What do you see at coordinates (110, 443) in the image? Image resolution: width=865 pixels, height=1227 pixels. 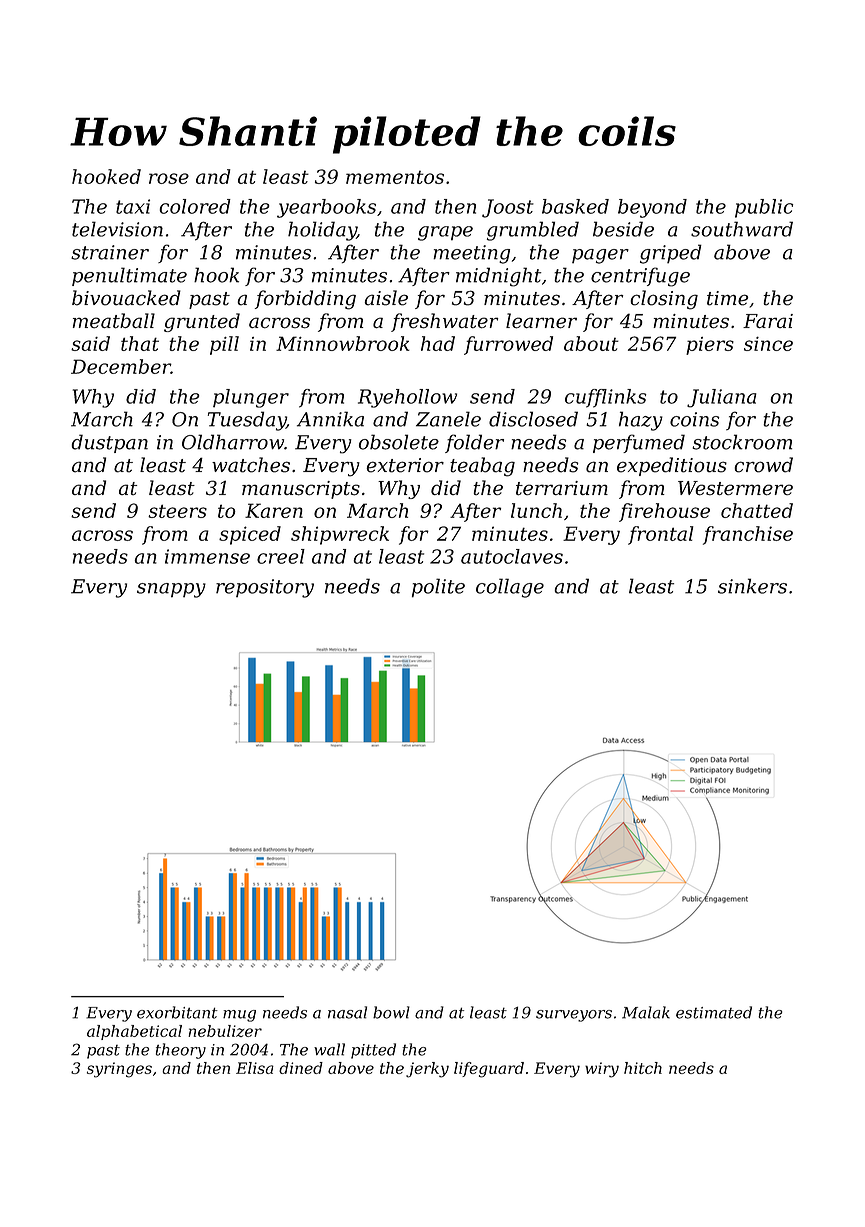 I see `dustpan` at bounding box center [110, 443].
